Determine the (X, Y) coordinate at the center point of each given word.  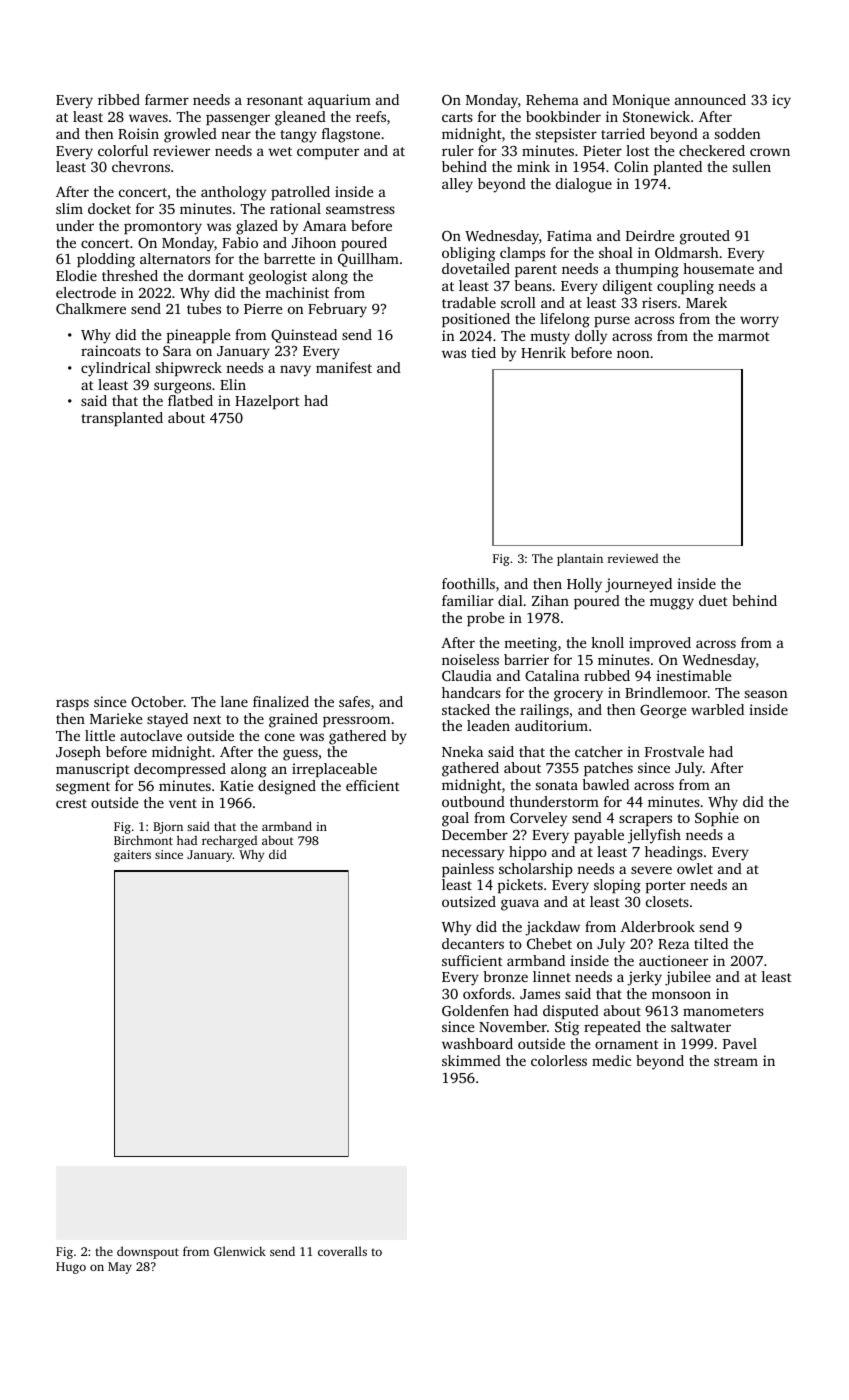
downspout (148, 1252)
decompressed (180, 770)
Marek (706, 302)
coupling (685, 287)
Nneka (462, 751)
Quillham (368, 260)
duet (713, 600)
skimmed (471, 1060)
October (157, 701)
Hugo (71, 1268)
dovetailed (476, 268)
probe (486, 619)
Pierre (263, 308)
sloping (617, 886)
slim (69, 208)
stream (736, 1061)
